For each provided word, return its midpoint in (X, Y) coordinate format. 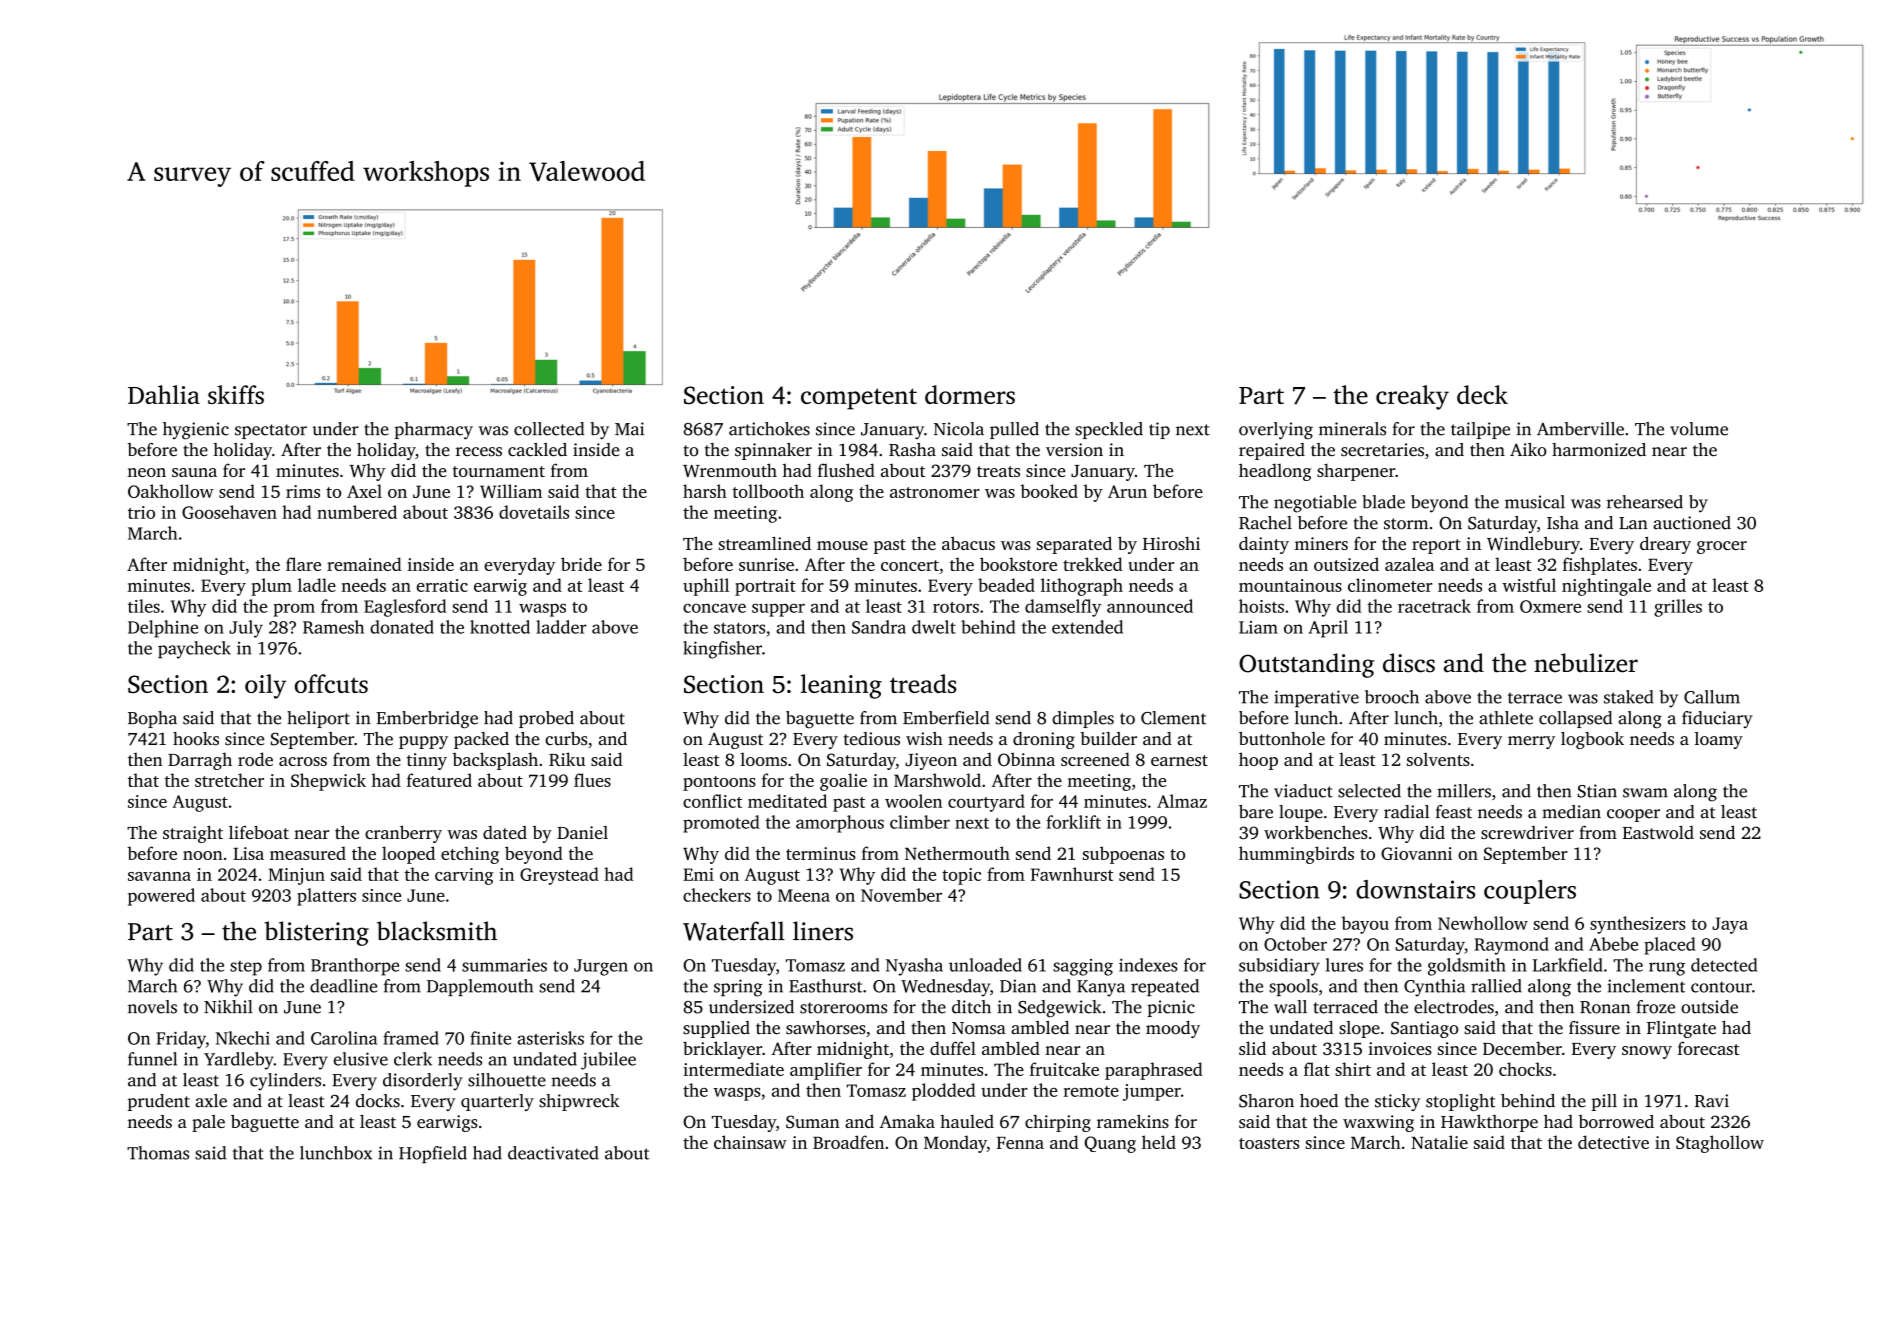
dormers (970, 394)
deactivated (553, 1153)
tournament (499, 471)
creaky (1412, 397)
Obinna (1026, 759)
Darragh (200, 761)
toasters (1269, 1143)
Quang (1110, 1144)
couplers (1530, 892)
